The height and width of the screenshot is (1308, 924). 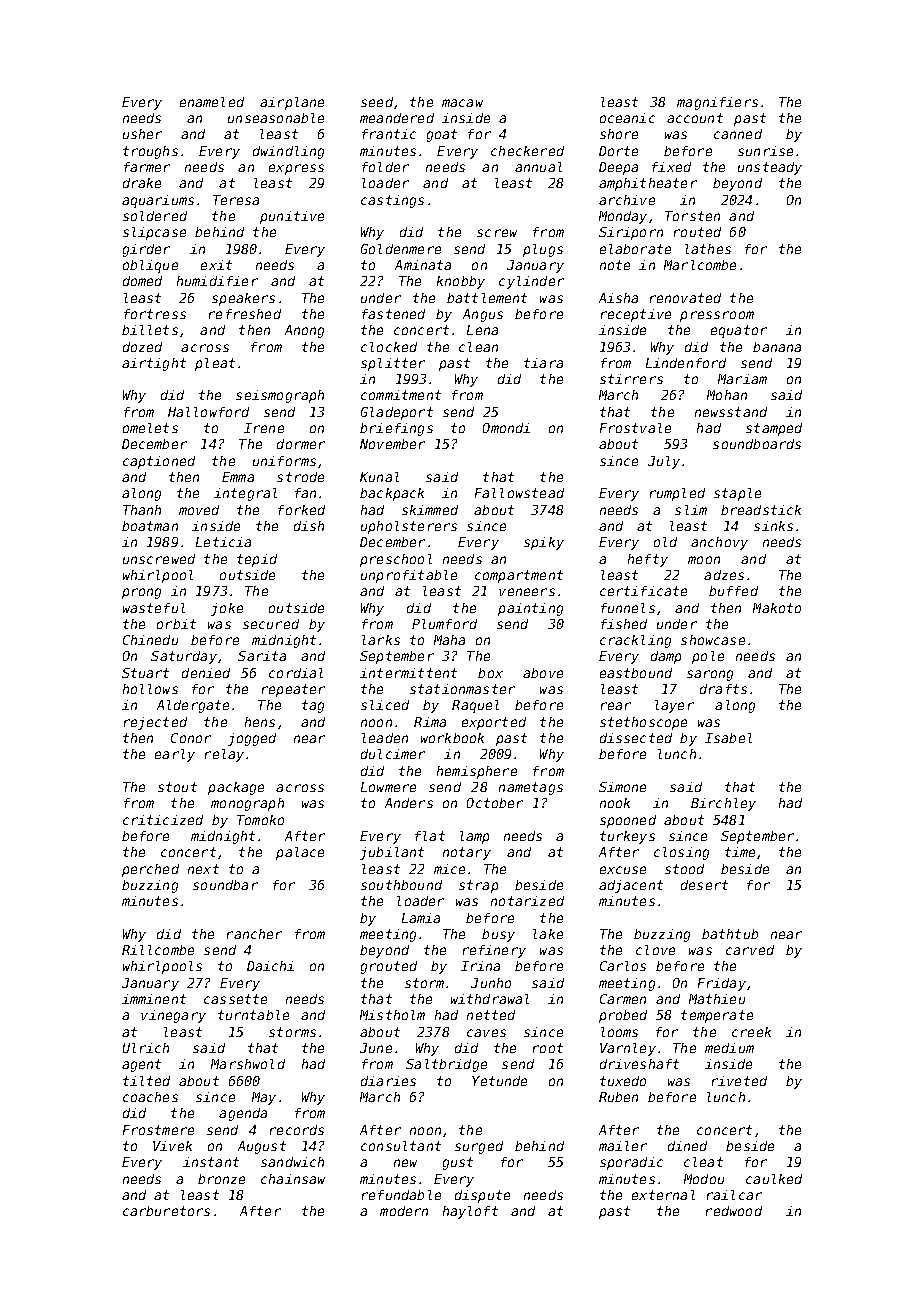 I want to click on modern, so click(x=404, y=1211).
